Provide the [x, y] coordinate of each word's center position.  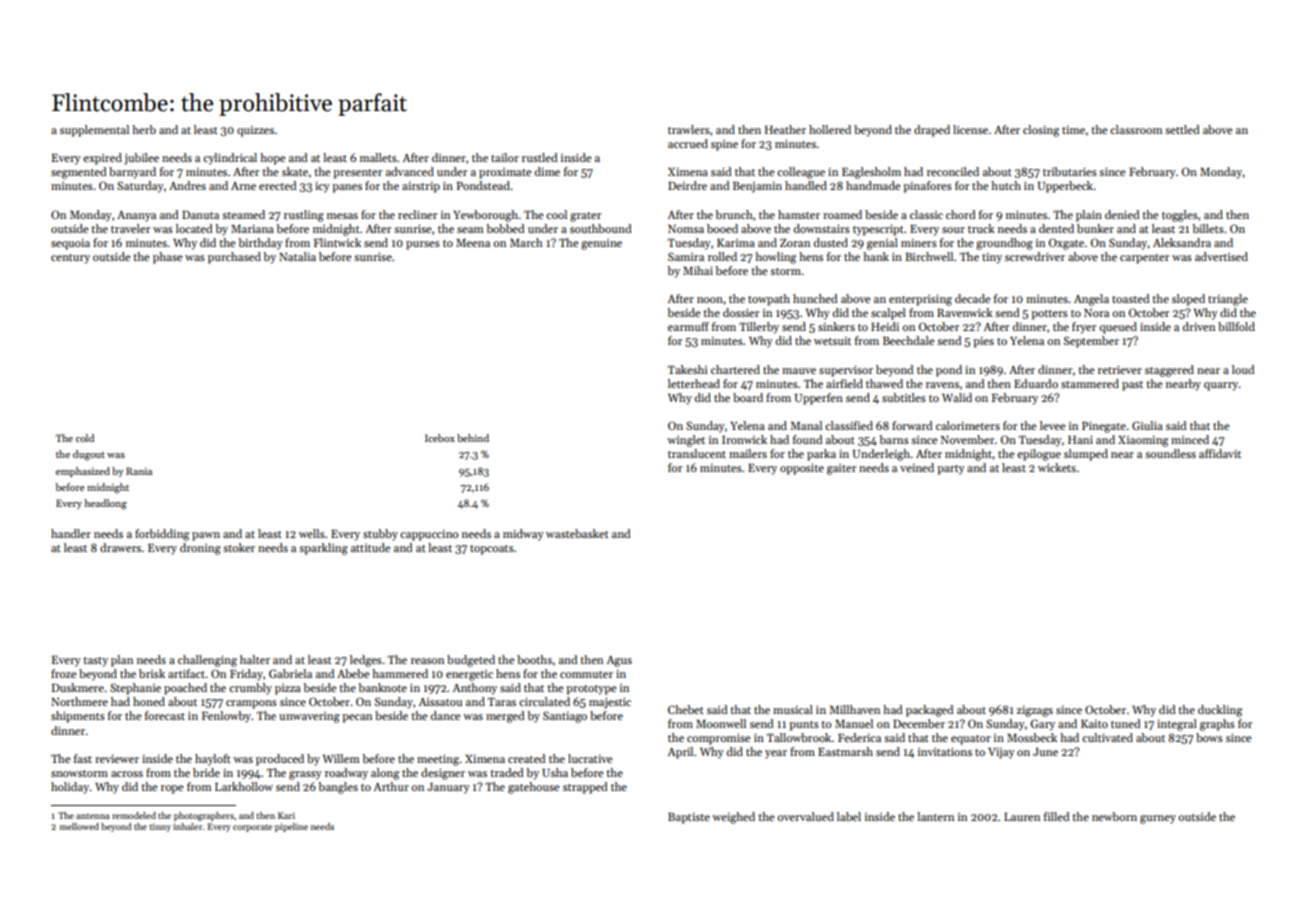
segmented [79, 173]
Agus [619, 661]
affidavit [1220, 453]
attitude [371, 547]
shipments [78, 717]
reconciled [953, 171]
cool [556, 214]
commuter [586, 674]
